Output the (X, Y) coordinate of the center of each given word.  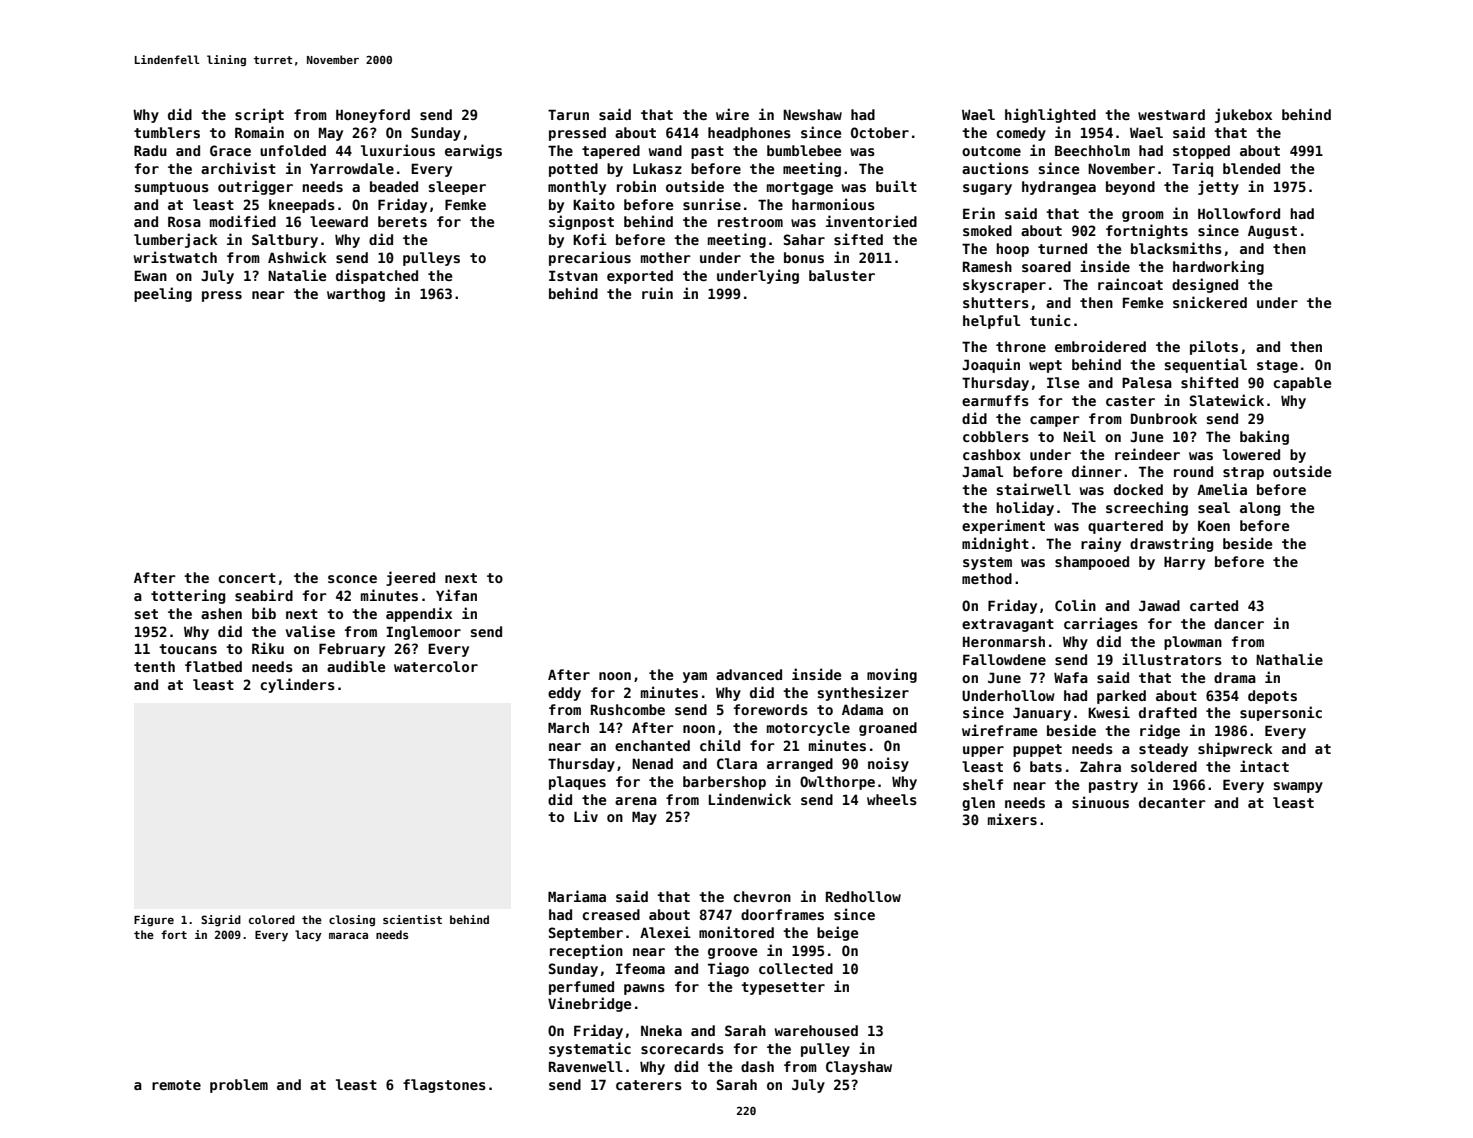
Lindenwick (750, 799)
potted (573, 170)
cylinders (297, 685)
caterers (649, 1085)
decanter (1172, 802)
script (259, 115)
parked (1121, 697)
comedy (1021, 134)
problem (239, 1086)
